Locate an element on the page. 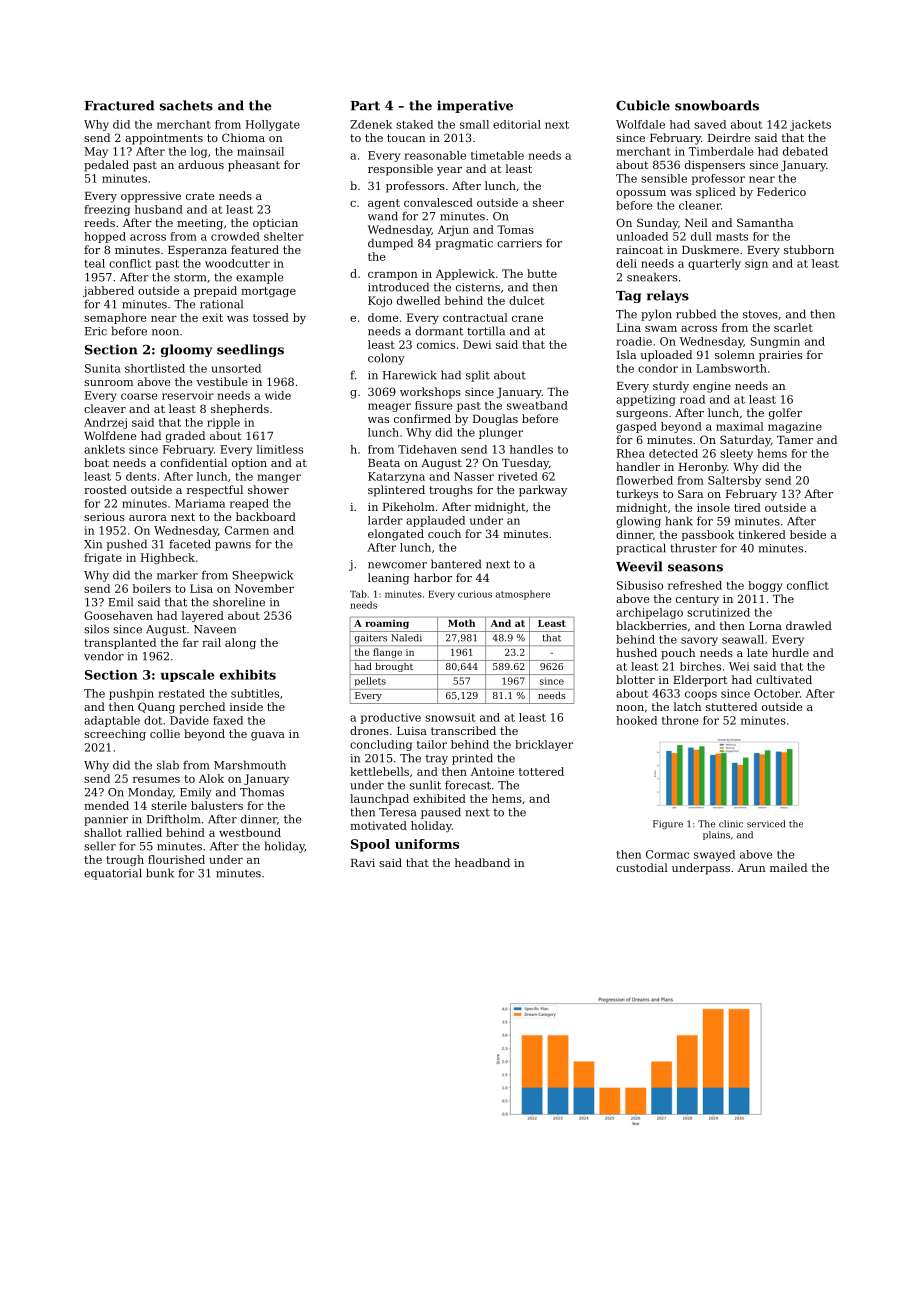  boilers is located at coordinates (151, 588).
